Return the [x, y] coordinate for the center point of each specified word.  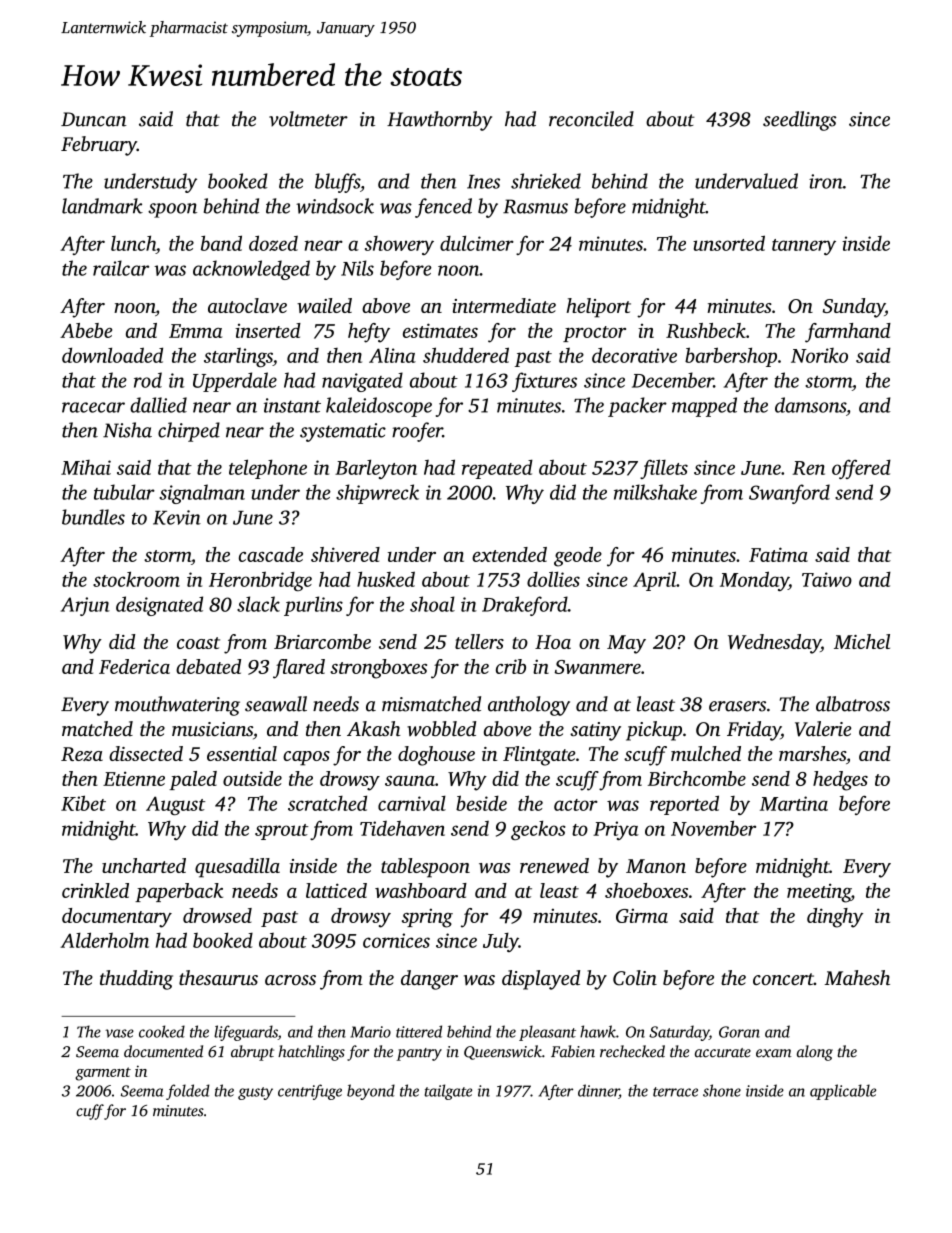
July [501, 942]
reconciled [591, 119]
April [654, 581]
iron [826, 181]
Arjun [85, 606]
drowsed [217, 915]
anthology [529, 706]
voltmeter [308, 119]
